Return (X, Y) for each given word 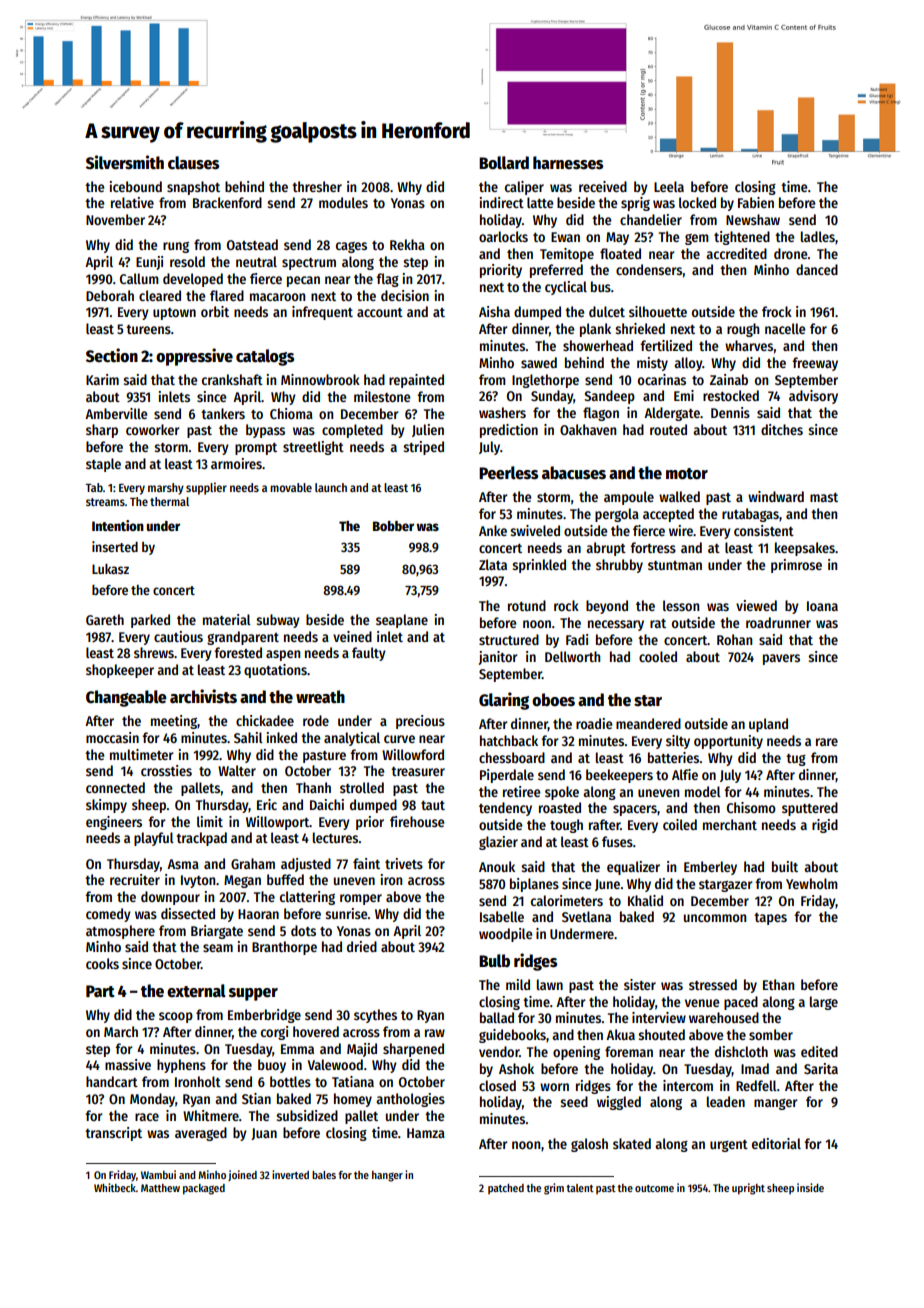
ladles (818, 236)
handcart (112, 1081)
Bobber (393, 526)
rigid (825, 826)
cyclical (566, 288)
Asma (183, 864)
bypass (265, 431)
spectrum (309, 264)
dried (362, 946)
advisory (813, 397)
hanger (387, 1176)
